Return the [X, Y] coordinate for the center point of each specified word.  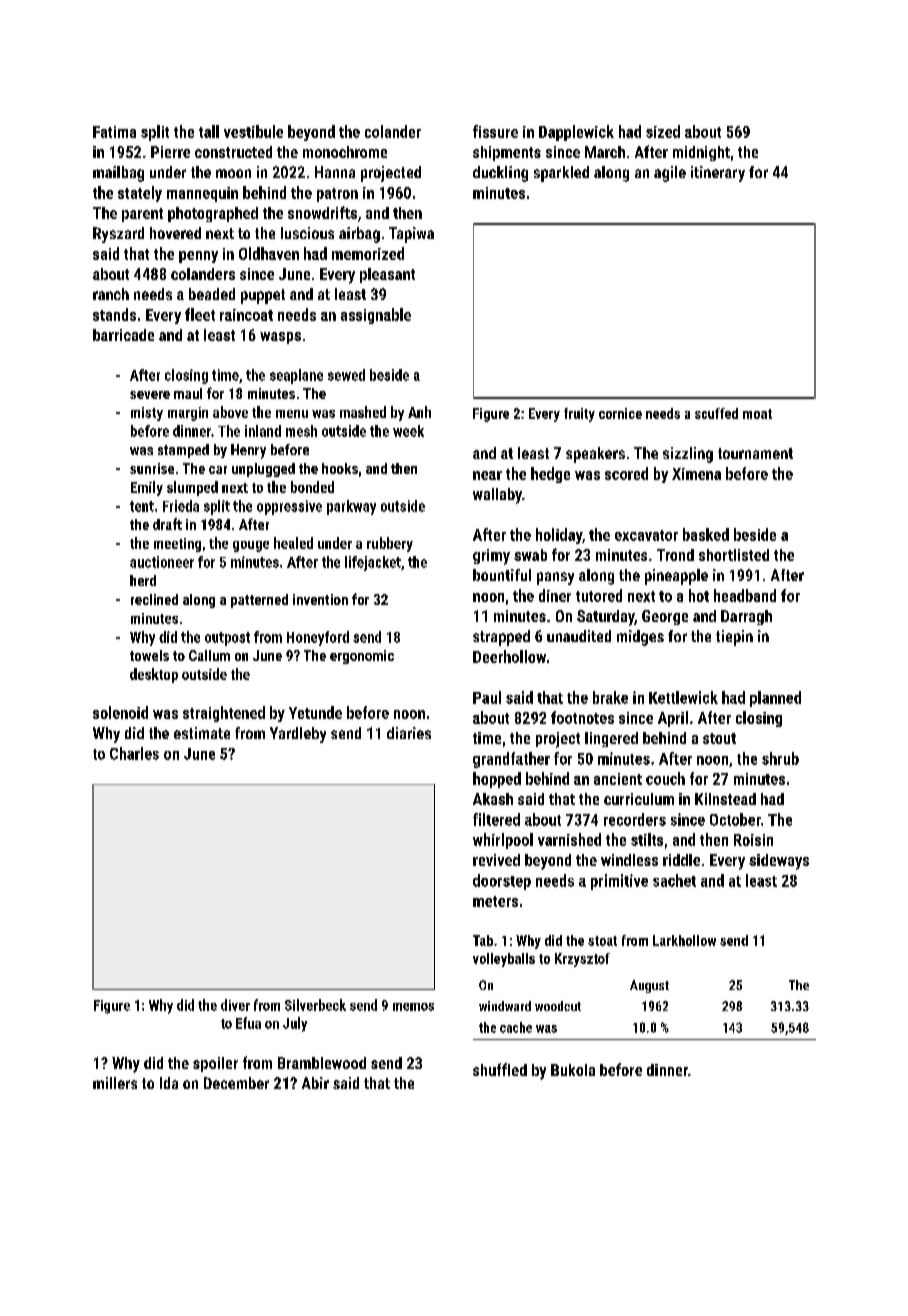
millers [115, 1083]
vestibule [253, 131]
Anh [419, 412]
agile [670, 174]
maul [188, 393]
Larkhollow [684, 940]
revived [496, 860]
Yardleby [298, 735]
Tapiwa [411, 235]
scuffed [716, 413]
